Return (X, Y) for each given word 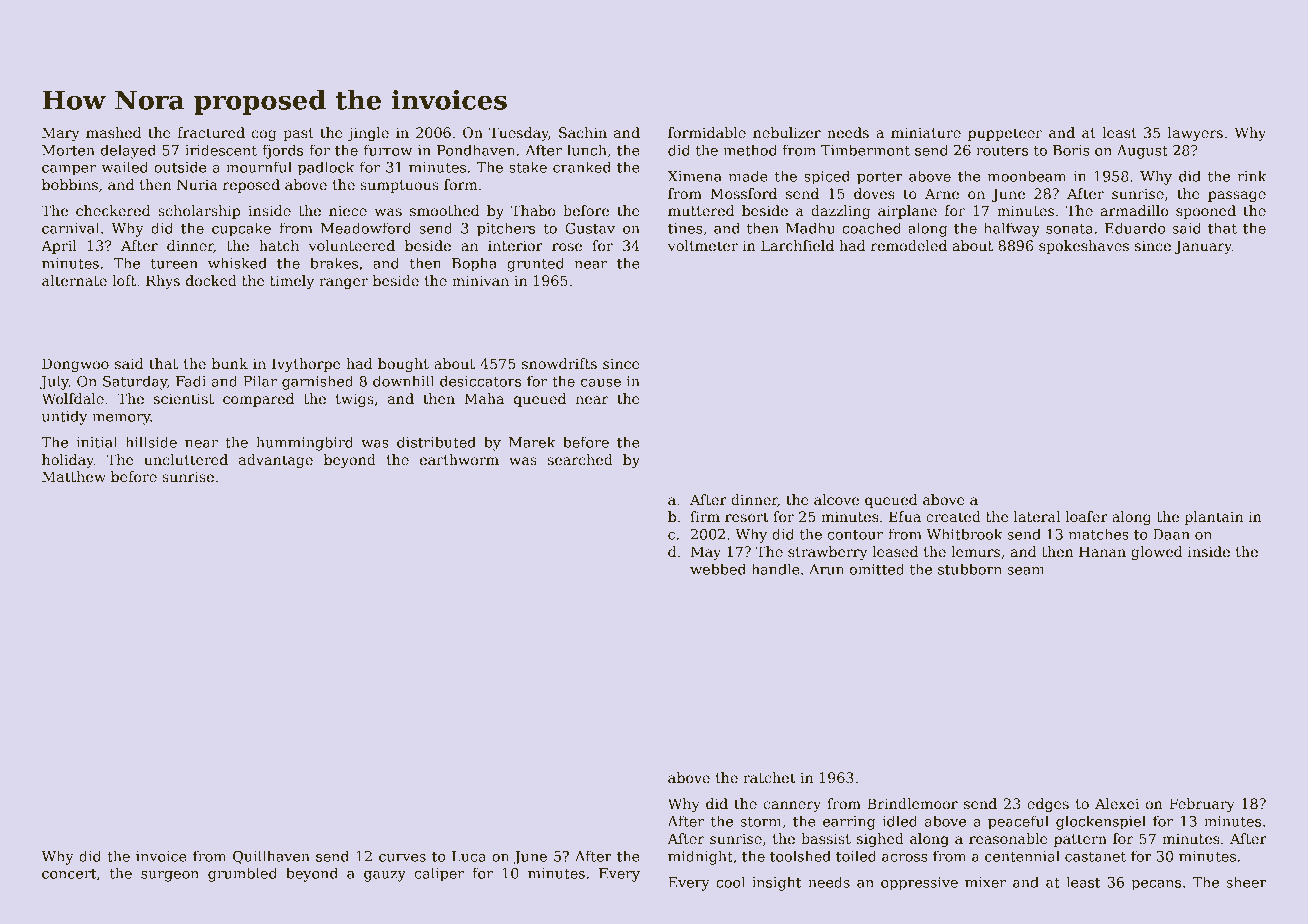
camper (69, 170)
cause (601, 383)
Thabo (533, 210)
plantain (1213, 518)
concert (69, 874)
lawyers (1195, 134)
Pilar (260, 381)
